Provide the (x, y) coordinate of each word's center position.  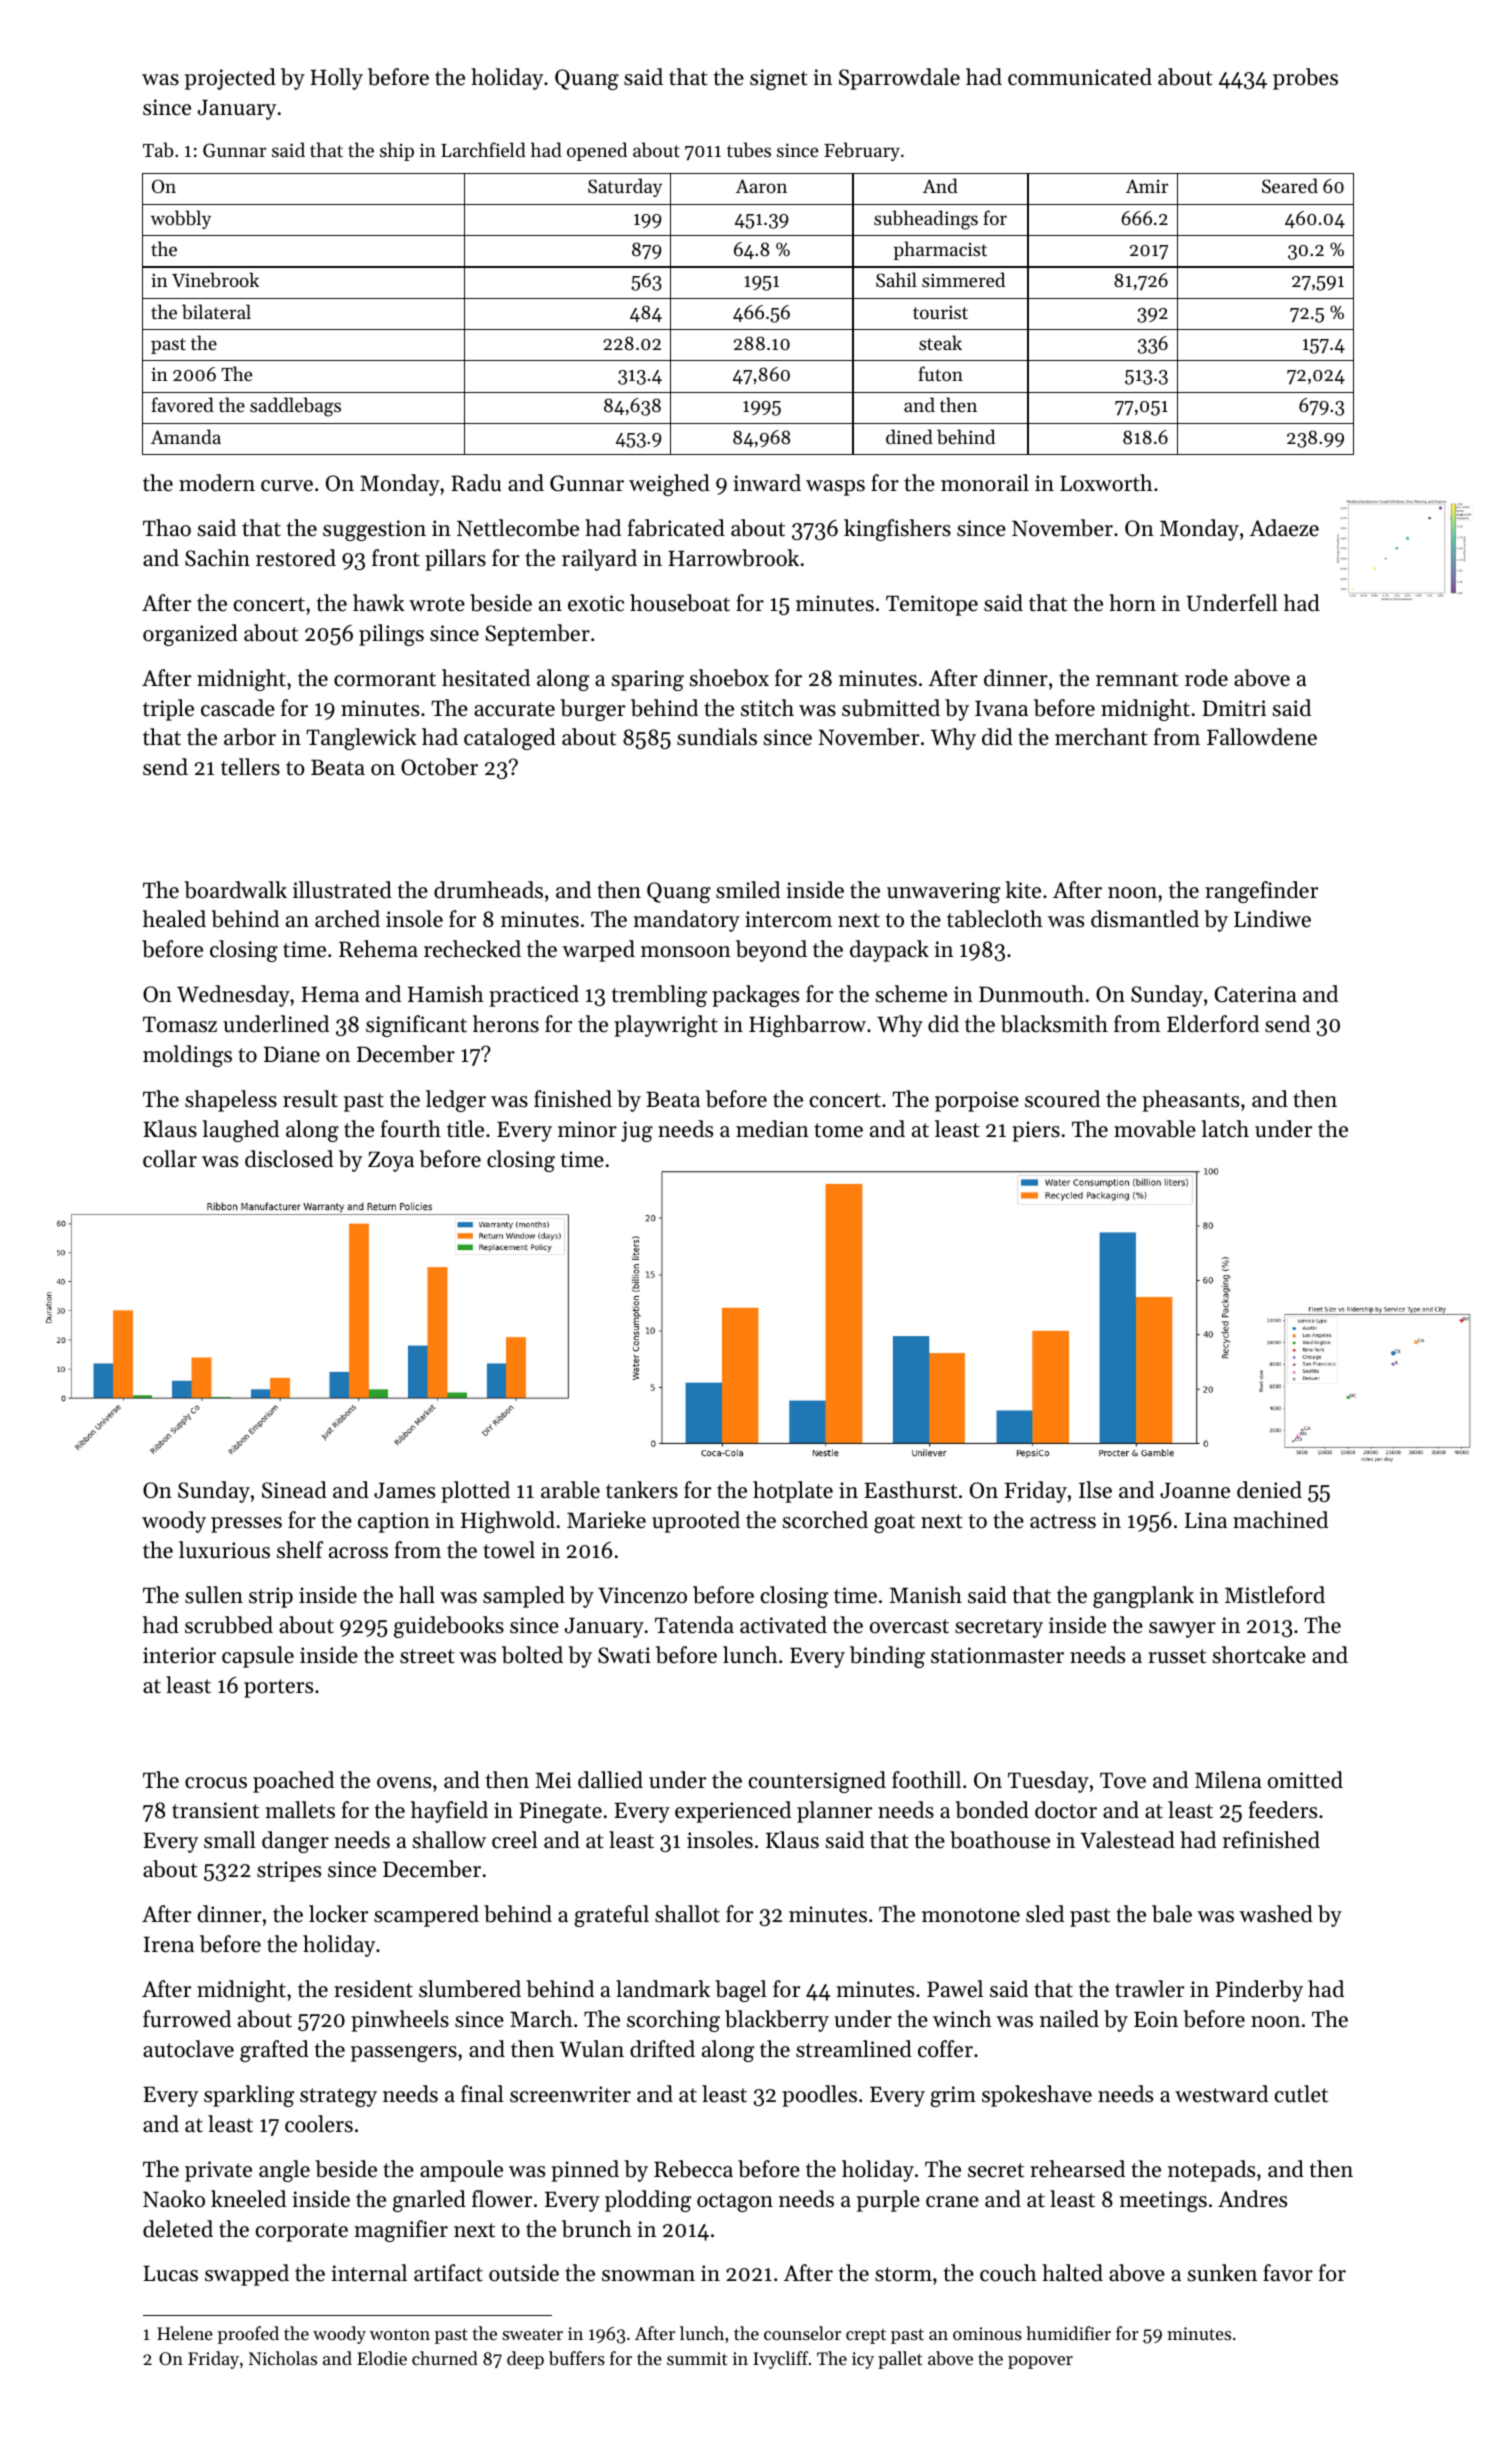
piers (1036, 1131)
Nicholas (283, 2358)
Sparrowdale (899, 79)
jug (637, 1131)
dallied (610, 1780)
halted (1072, 2273)
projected (230, 79)
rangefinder (1261, 892)
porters (278, 1688)
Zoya (391, 1161)
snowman (648, 2276)
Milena (1228, 1780)
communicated (1080, 77)
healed (174, 919)
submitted (891, 708)
